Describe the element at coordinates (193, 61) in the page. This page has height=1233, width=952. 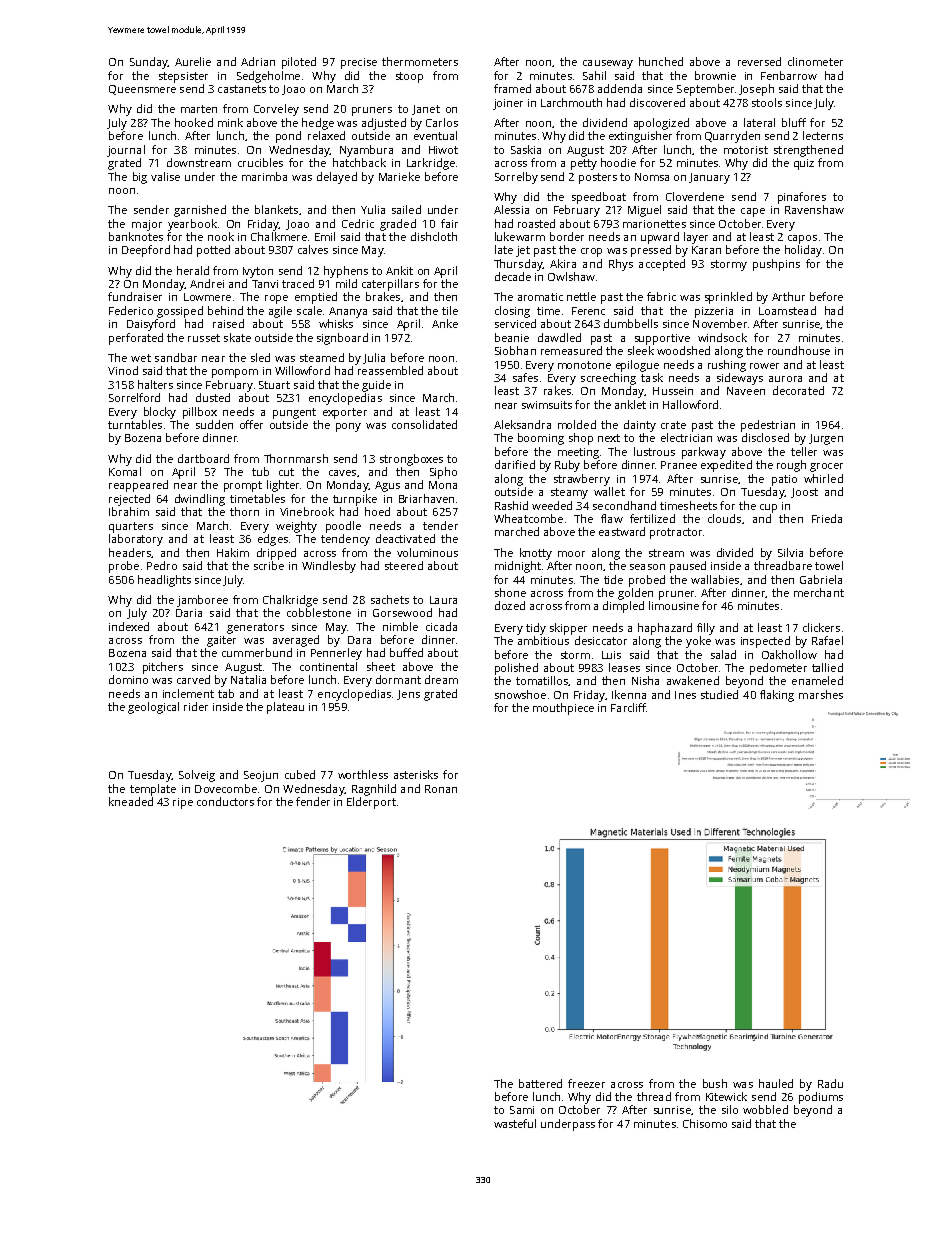
I see `Aurelie` at that location.
